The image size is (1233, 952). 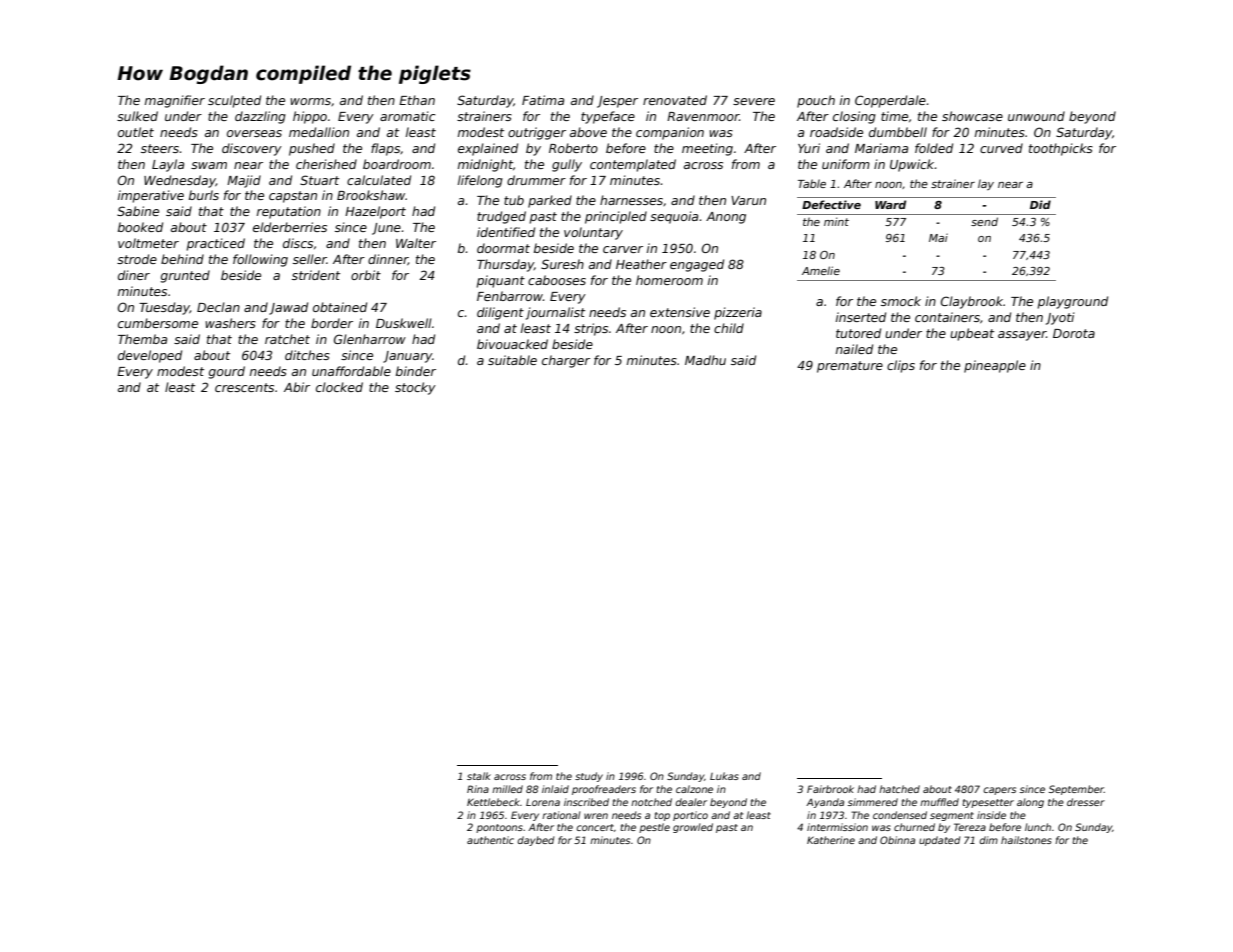 I want to click on pontoons, so click(x=499, y=828).
